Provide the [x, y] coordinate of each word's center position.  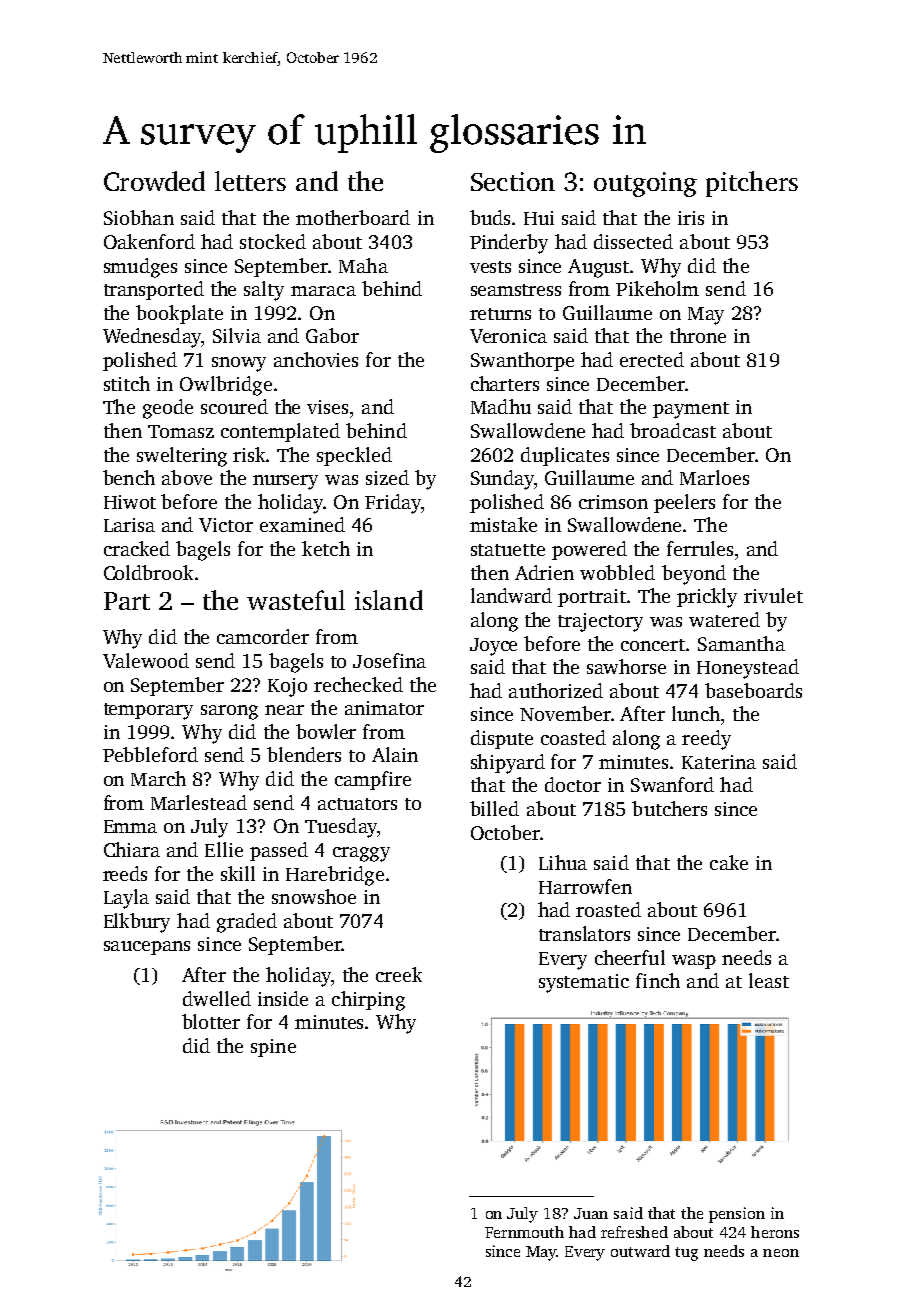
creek [399, 974]
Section [513, 181]
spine [273, 1048]
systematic [584, 983]
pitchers [752, 184]
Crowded [154, 181]
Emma [130, 826]
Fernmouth [524, 1232]
